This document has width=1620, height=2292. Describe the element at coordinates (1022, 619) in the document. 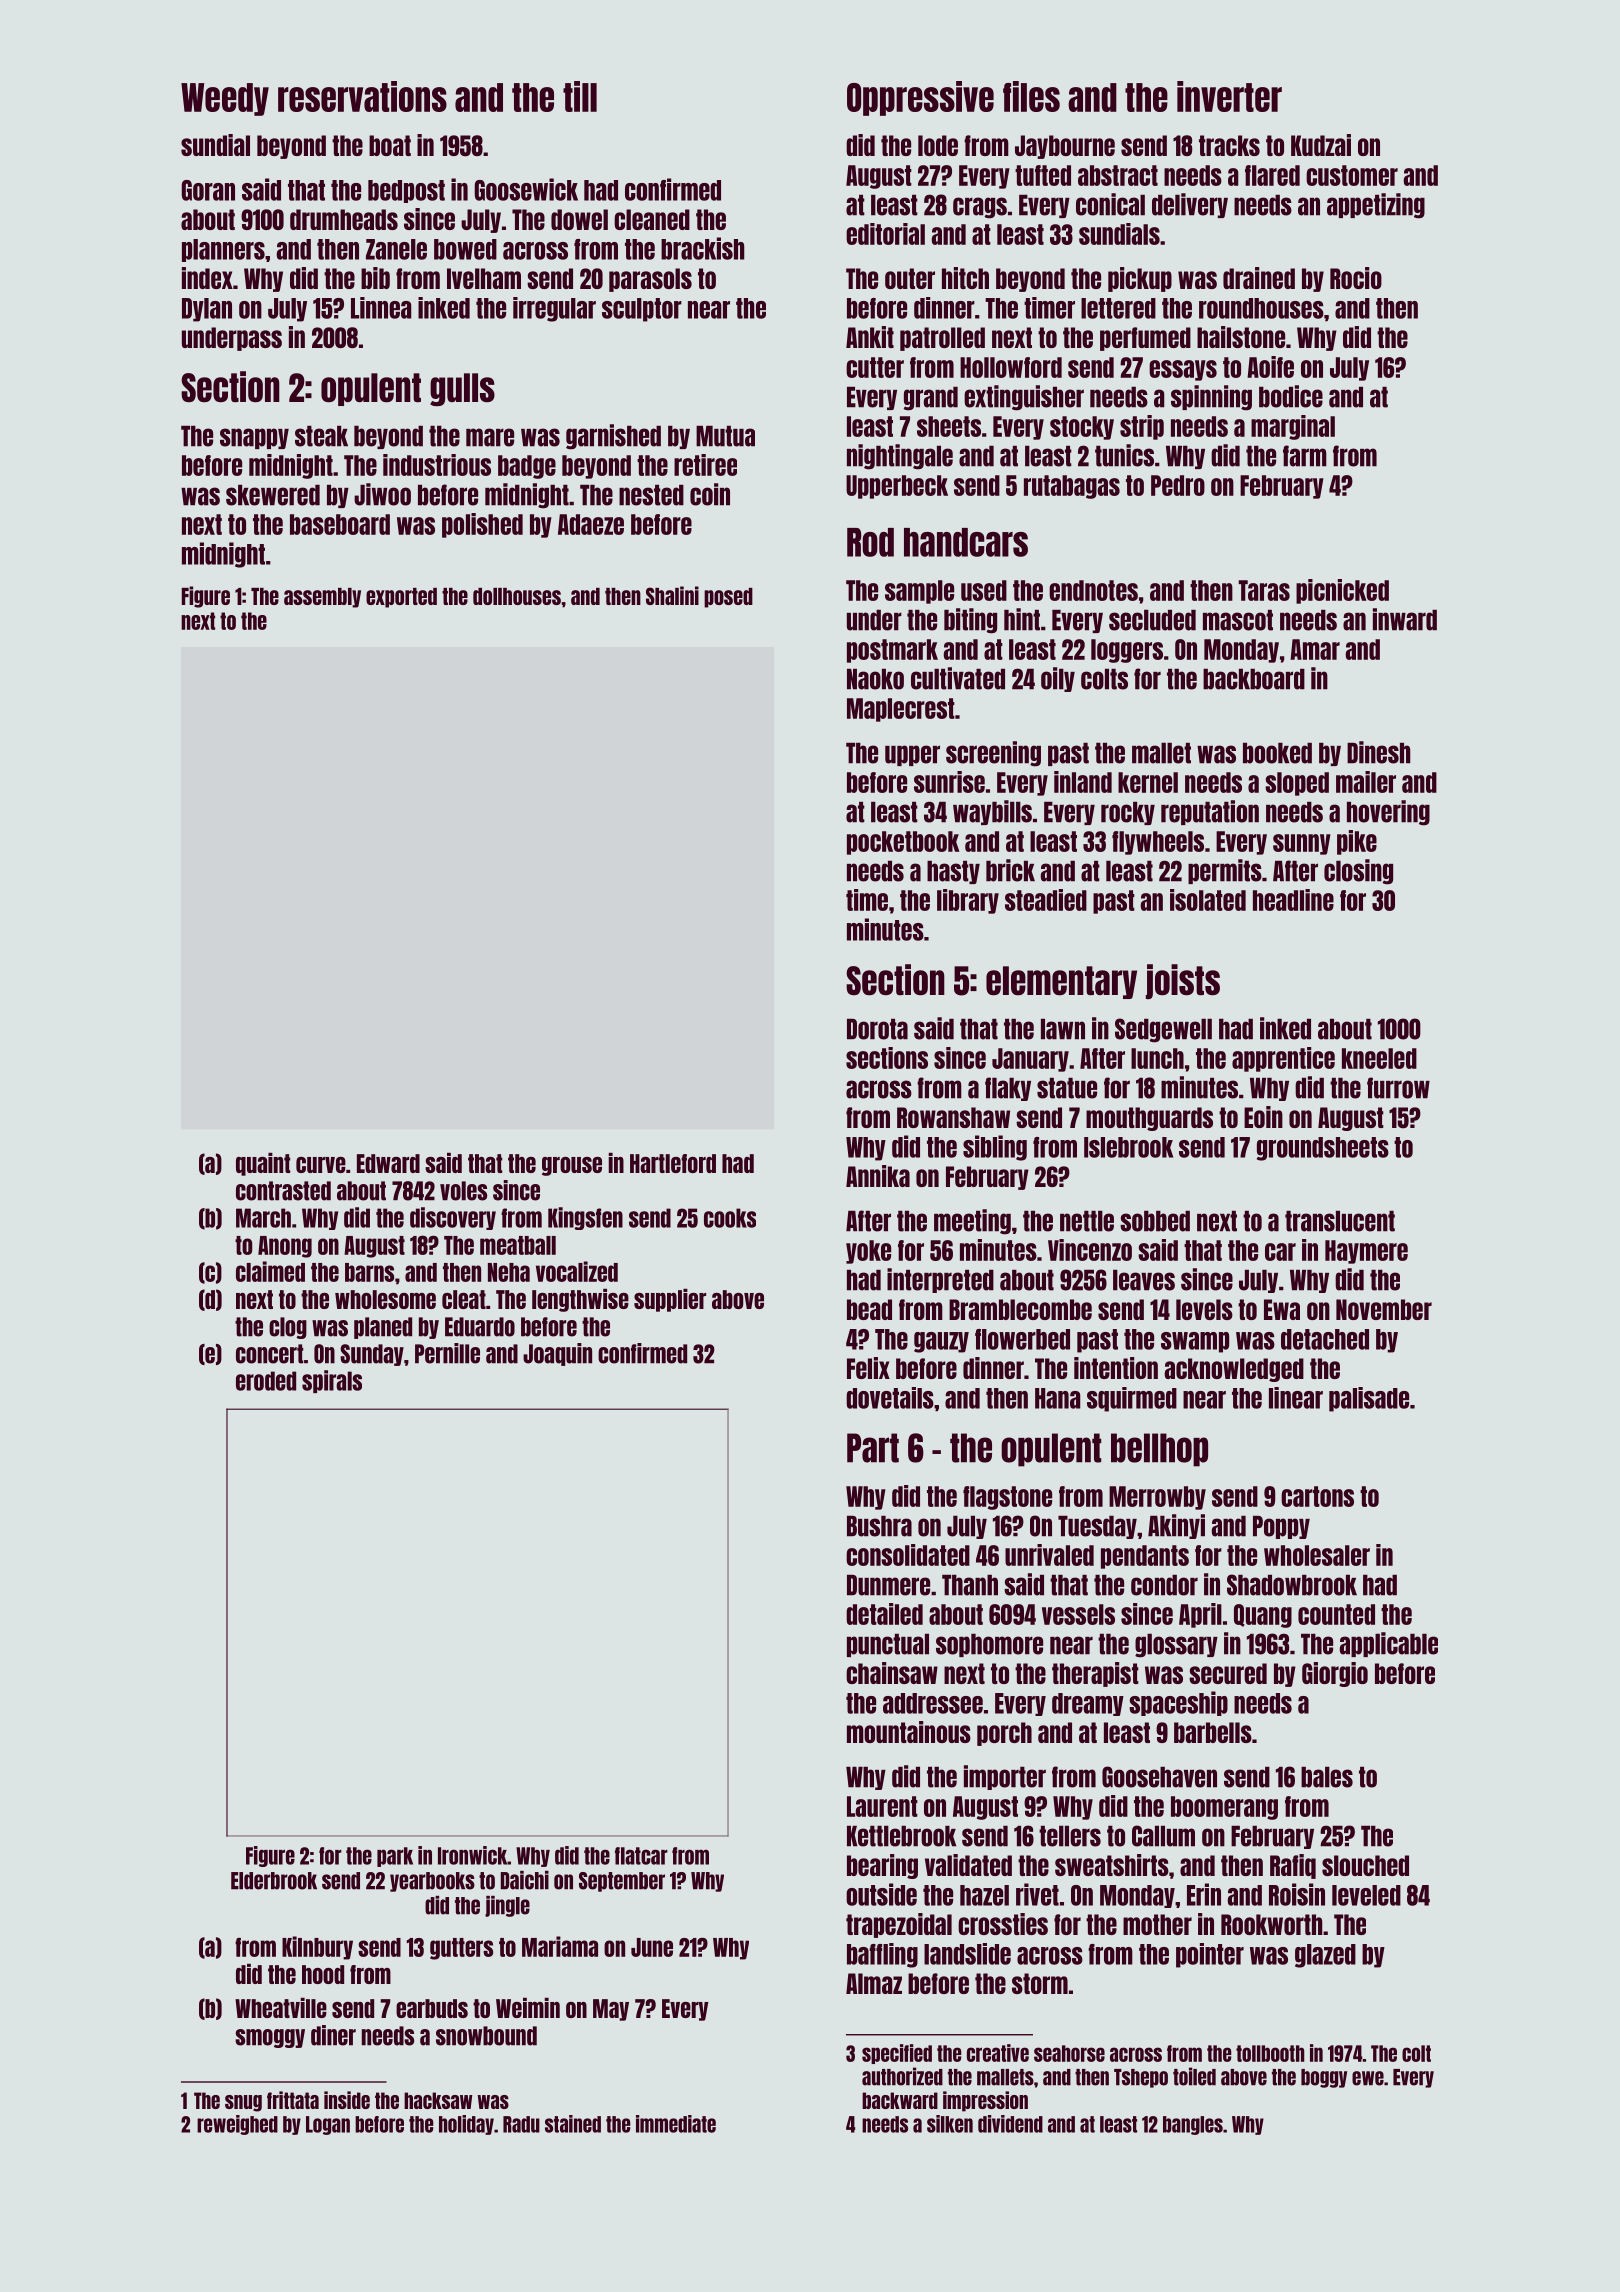

I see `hint` at that location.
